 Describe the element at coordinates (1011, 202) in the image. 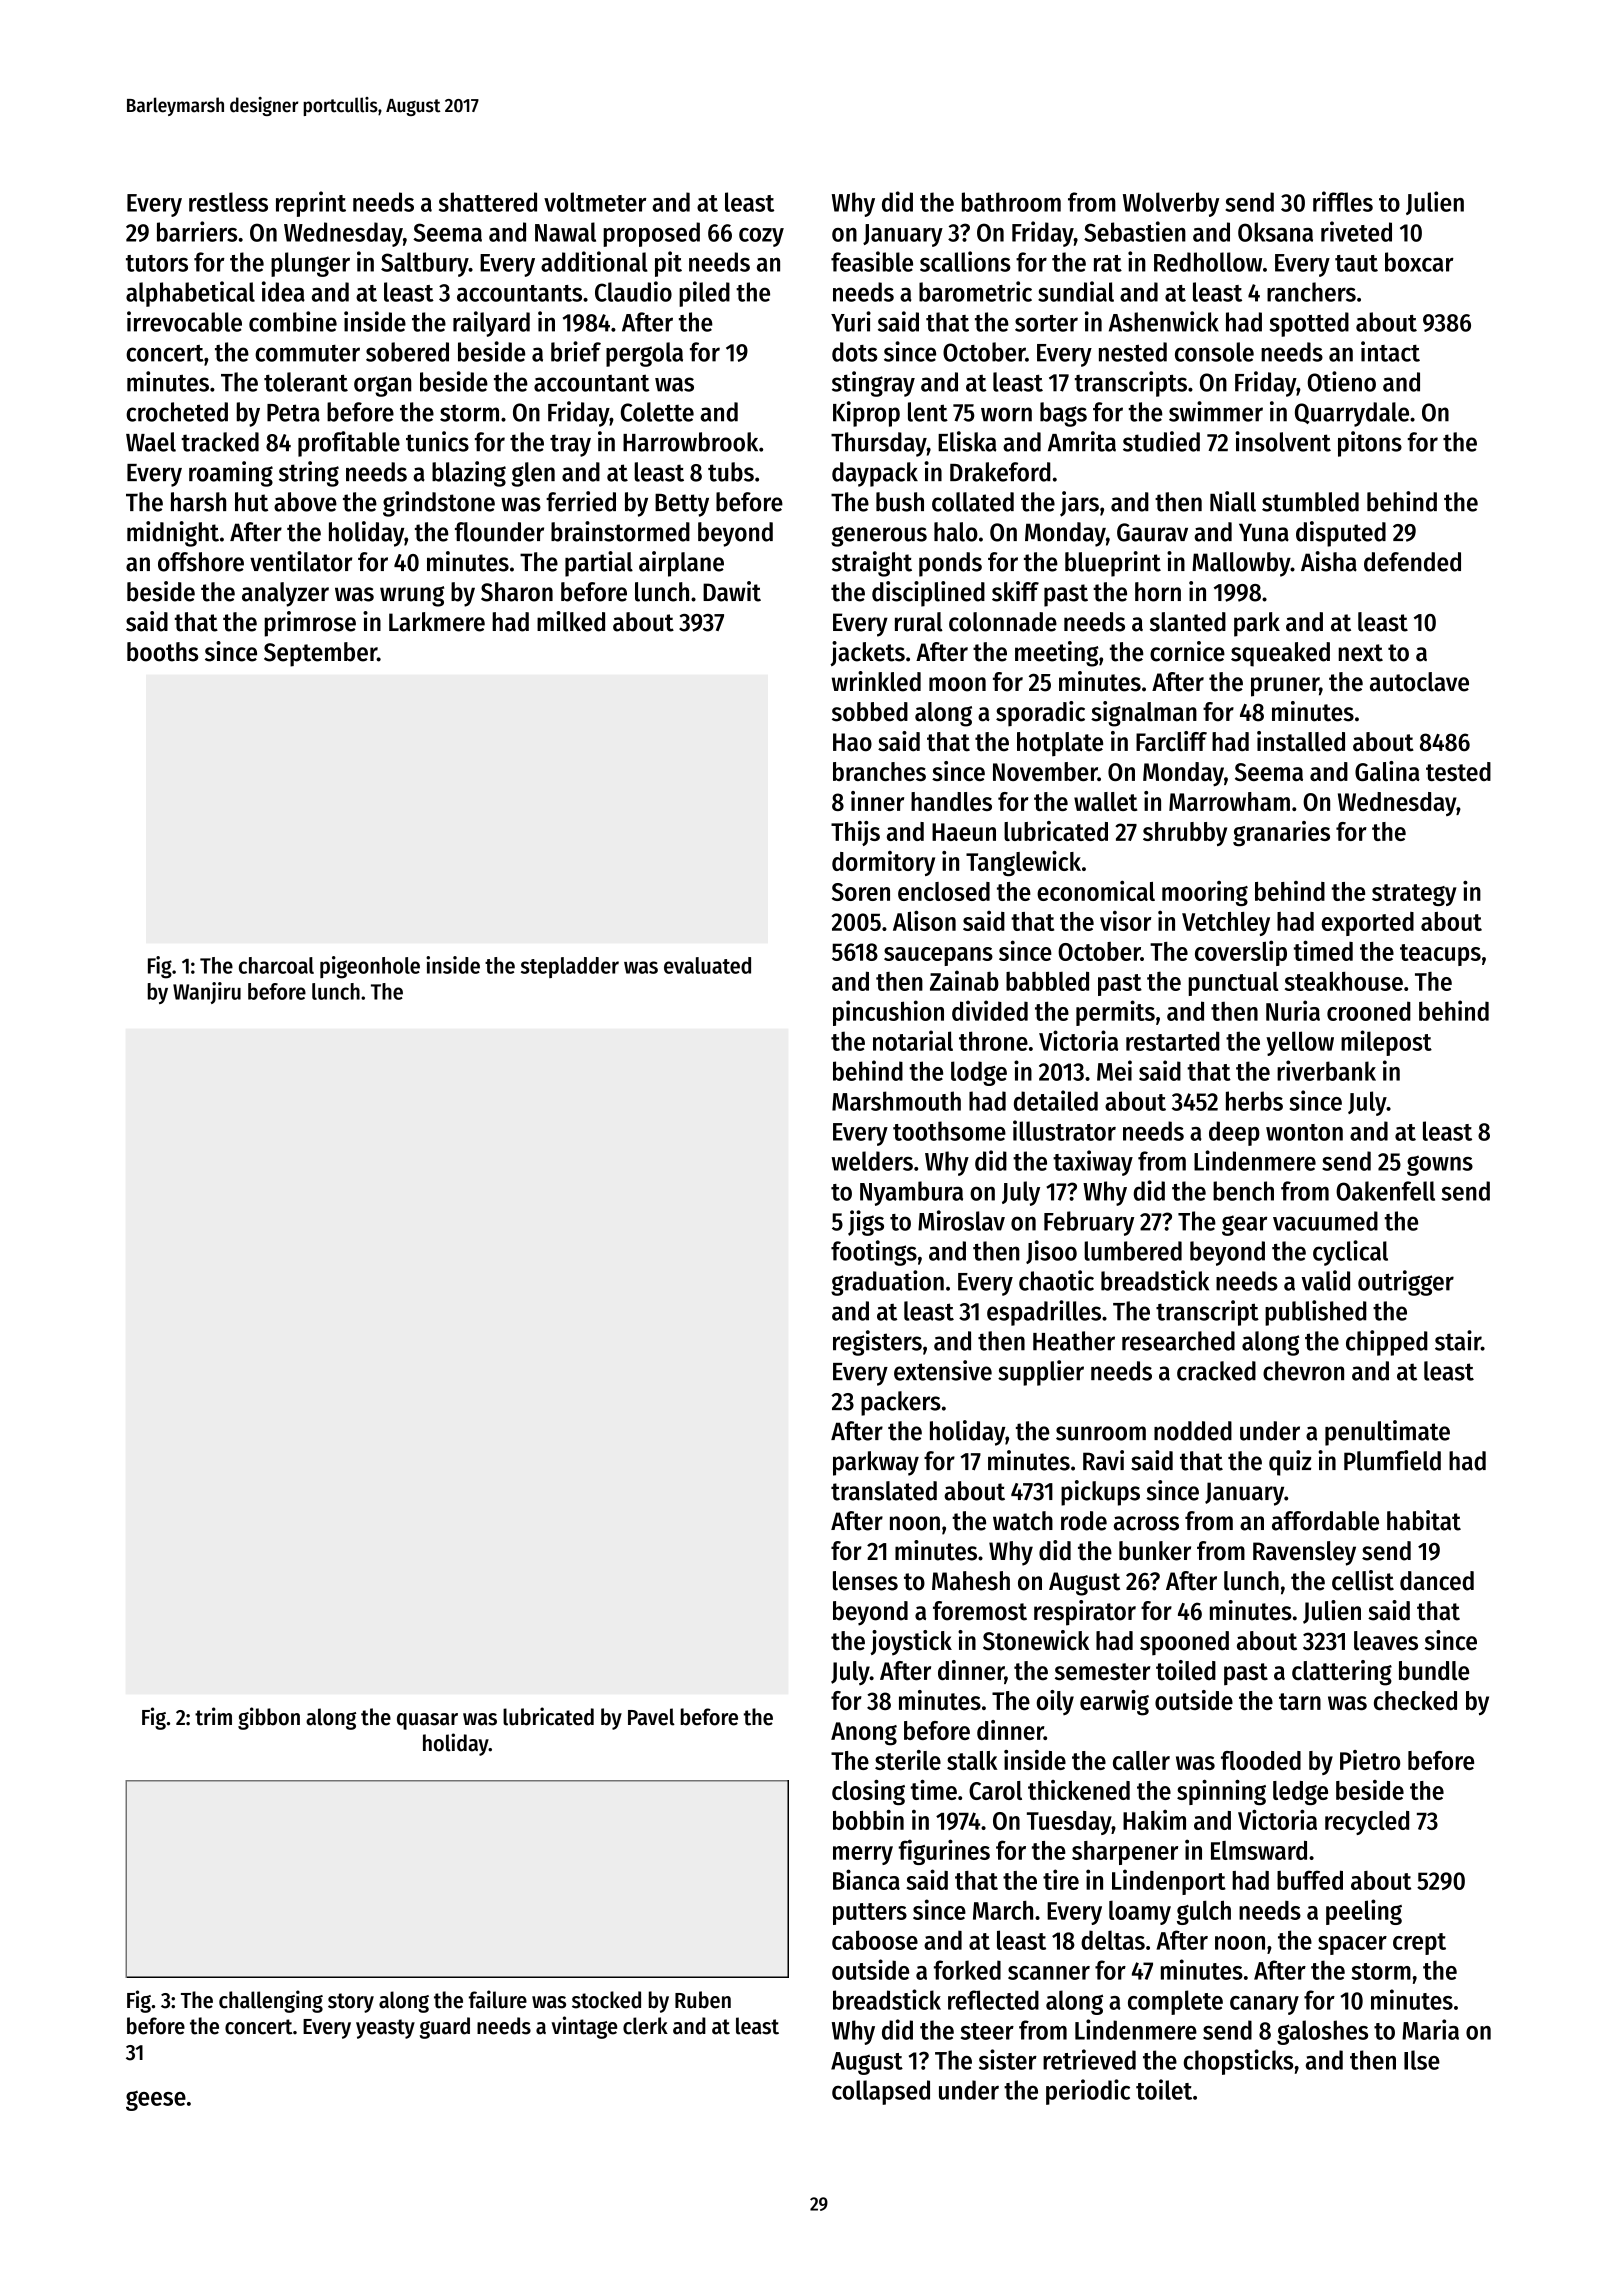

I see `bathroom` at that location.
